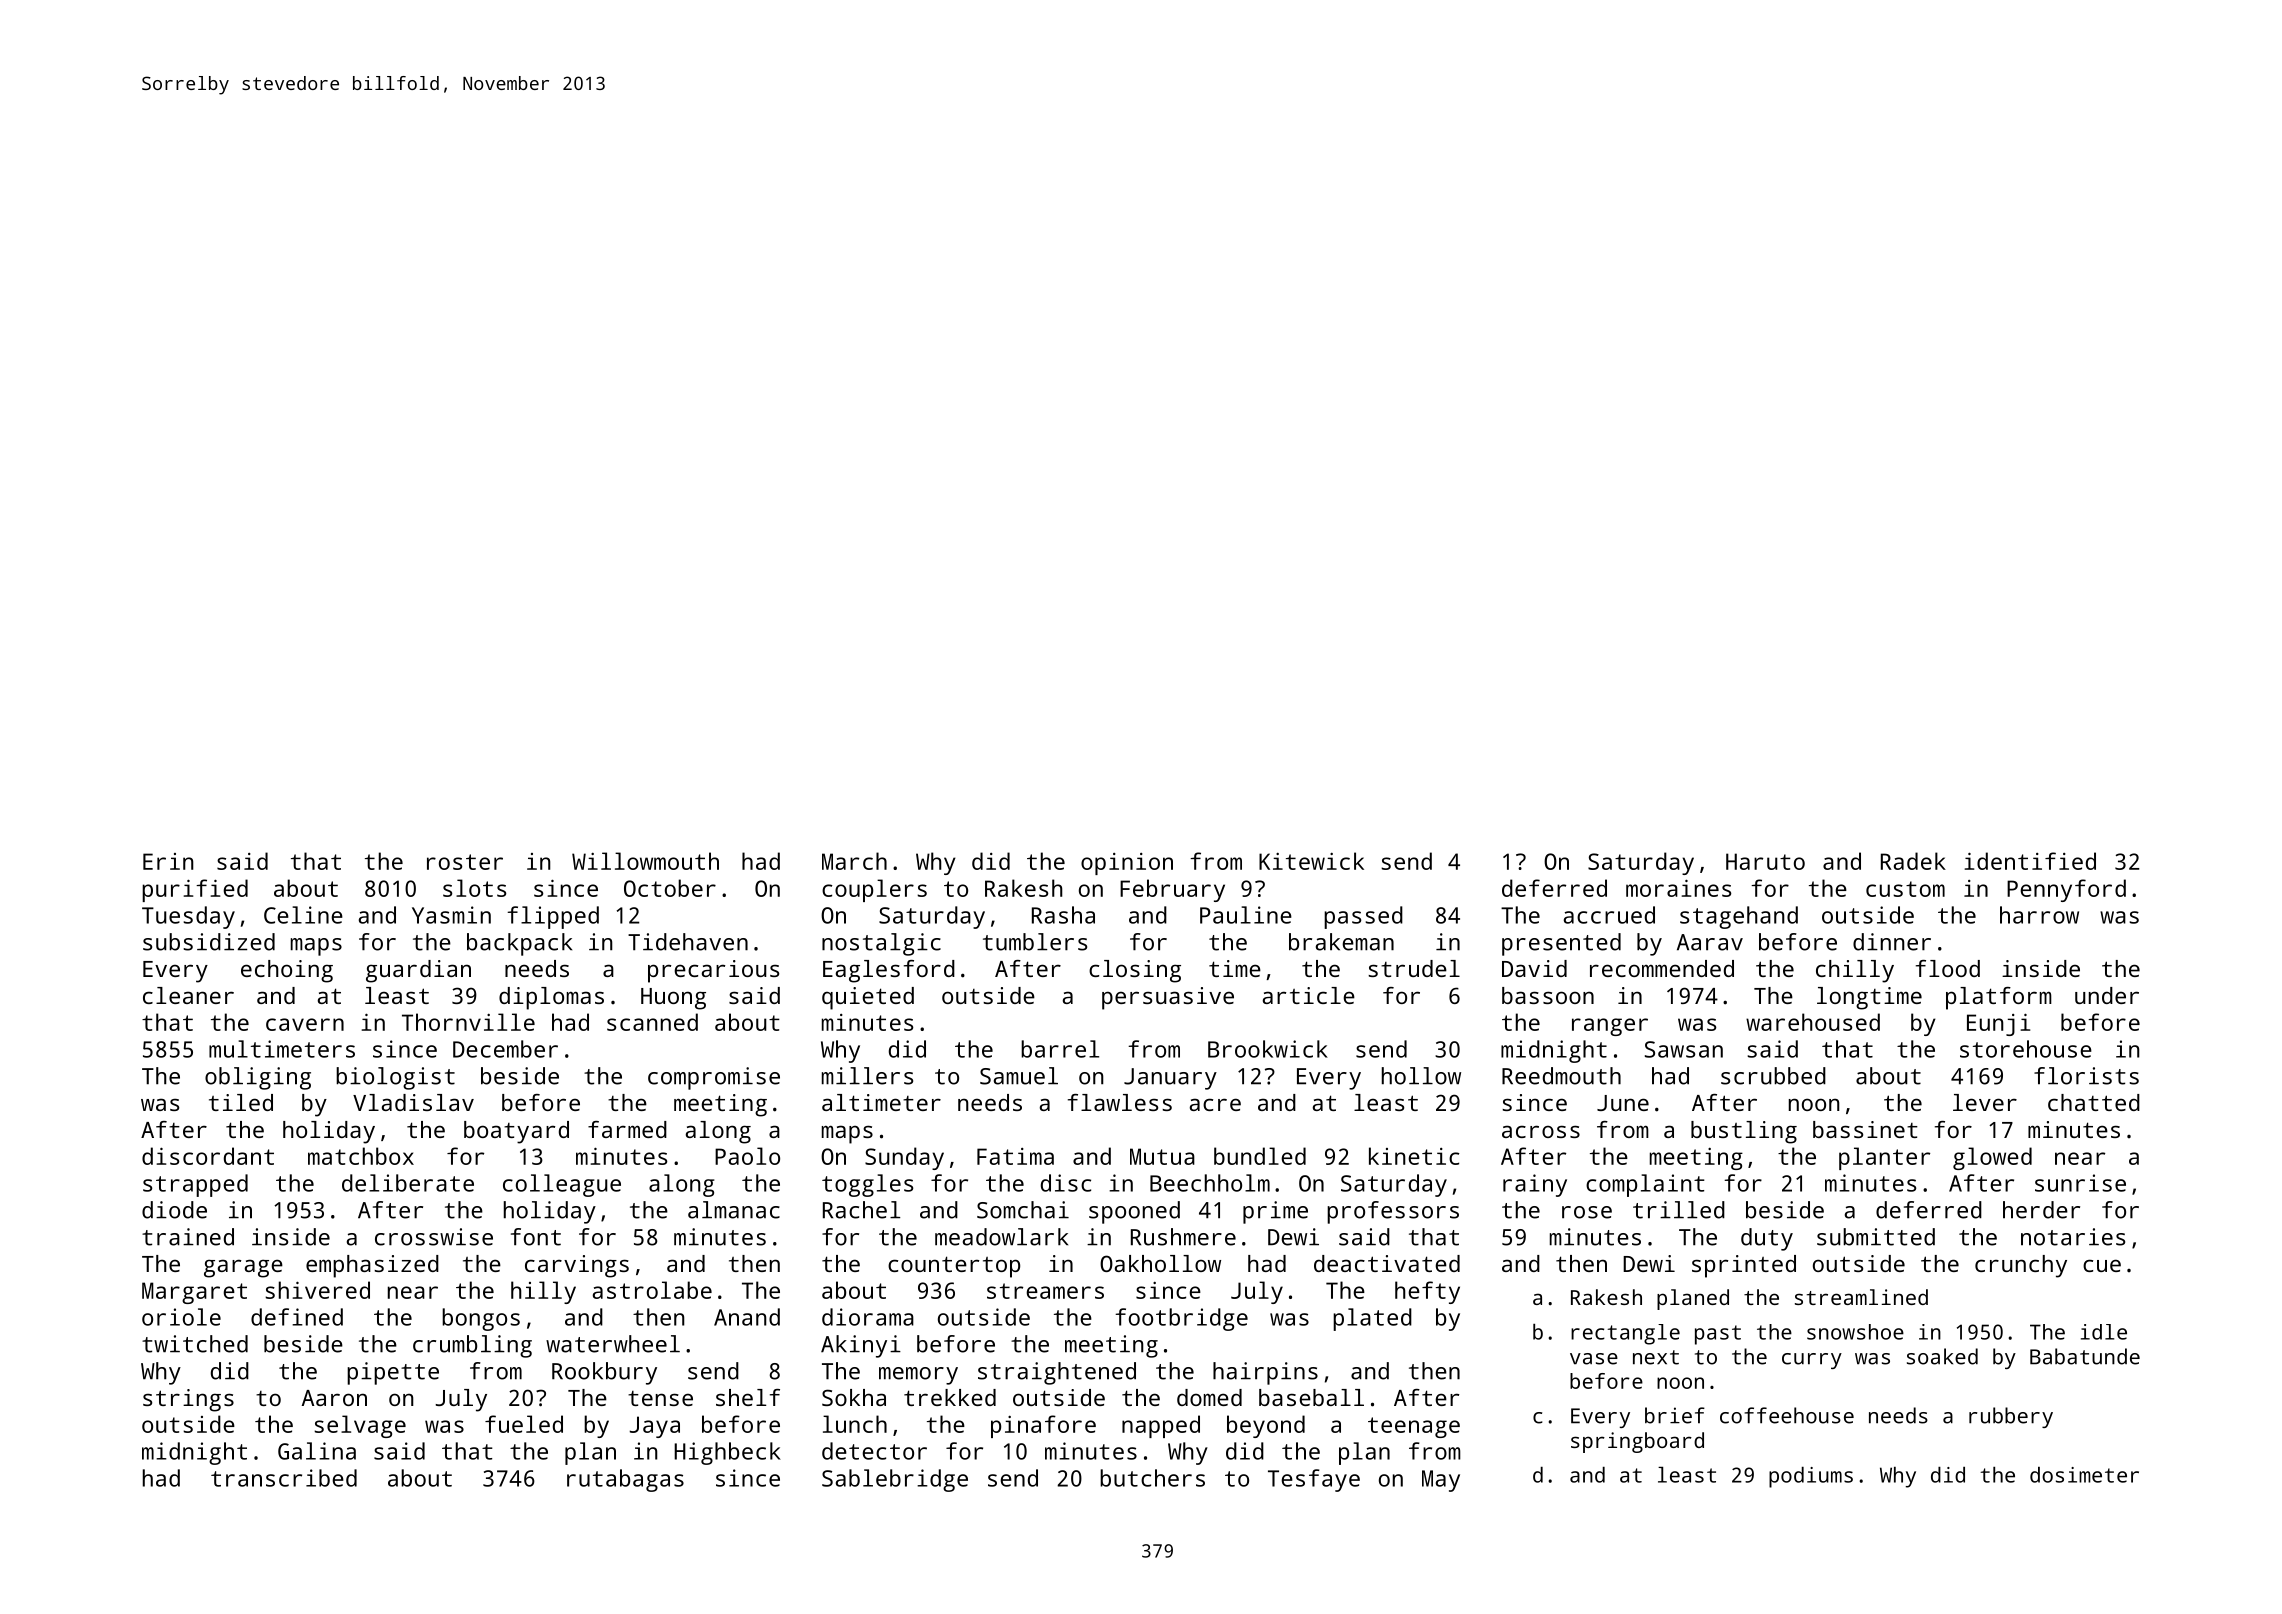 The width and height of the document is (2282, 1614). Describe the element at coordinates (393, 1373) in the document. I see `pipette` at that location.
